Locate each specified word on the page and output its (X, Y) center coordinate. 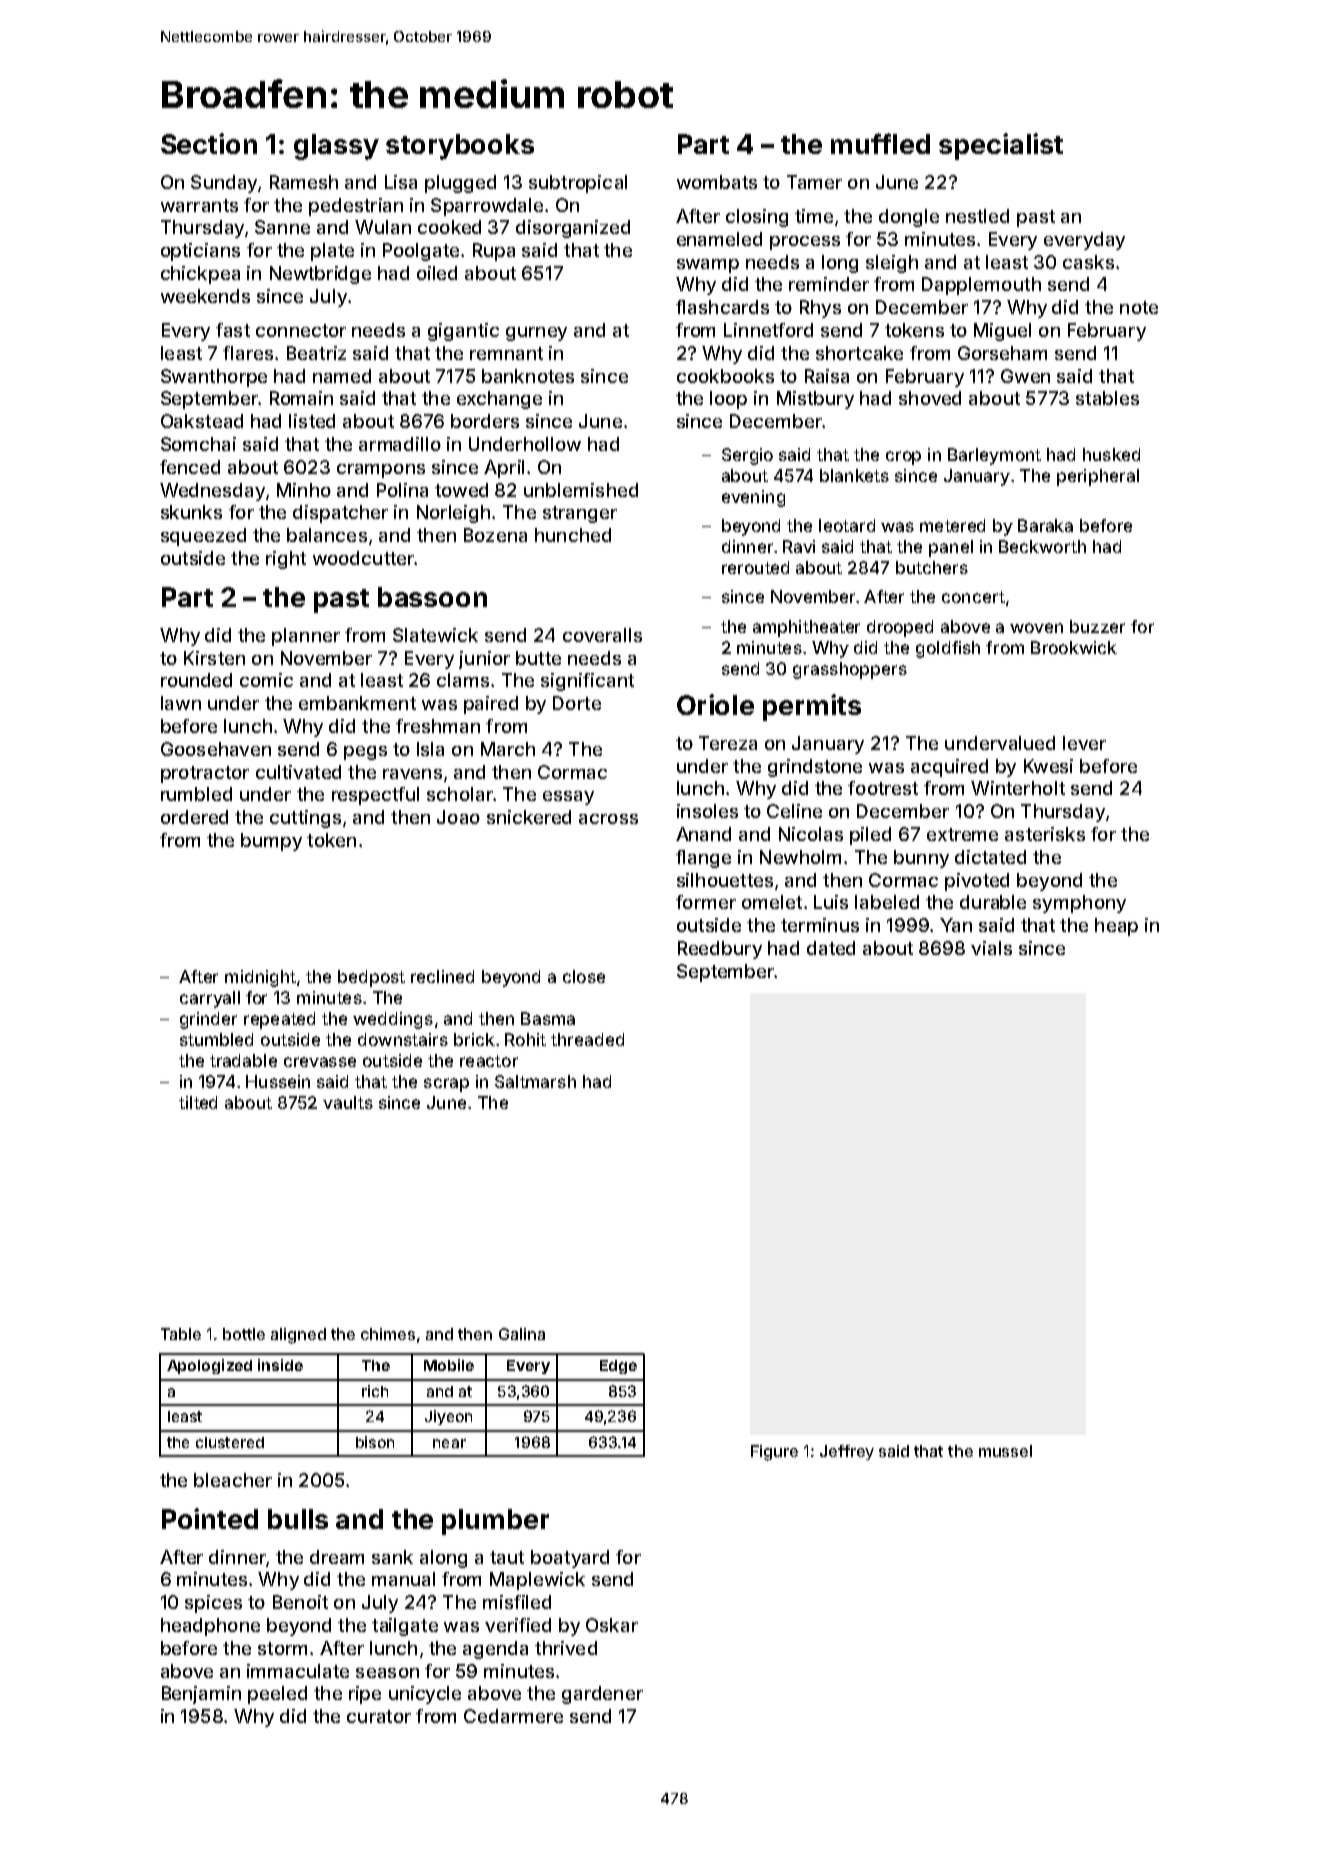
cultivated (298, 772)
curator (379, 1716)
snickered (529, 817)
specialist (1001, 146)
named (342, 376)
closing (757, 218)
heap (1116, 927)
